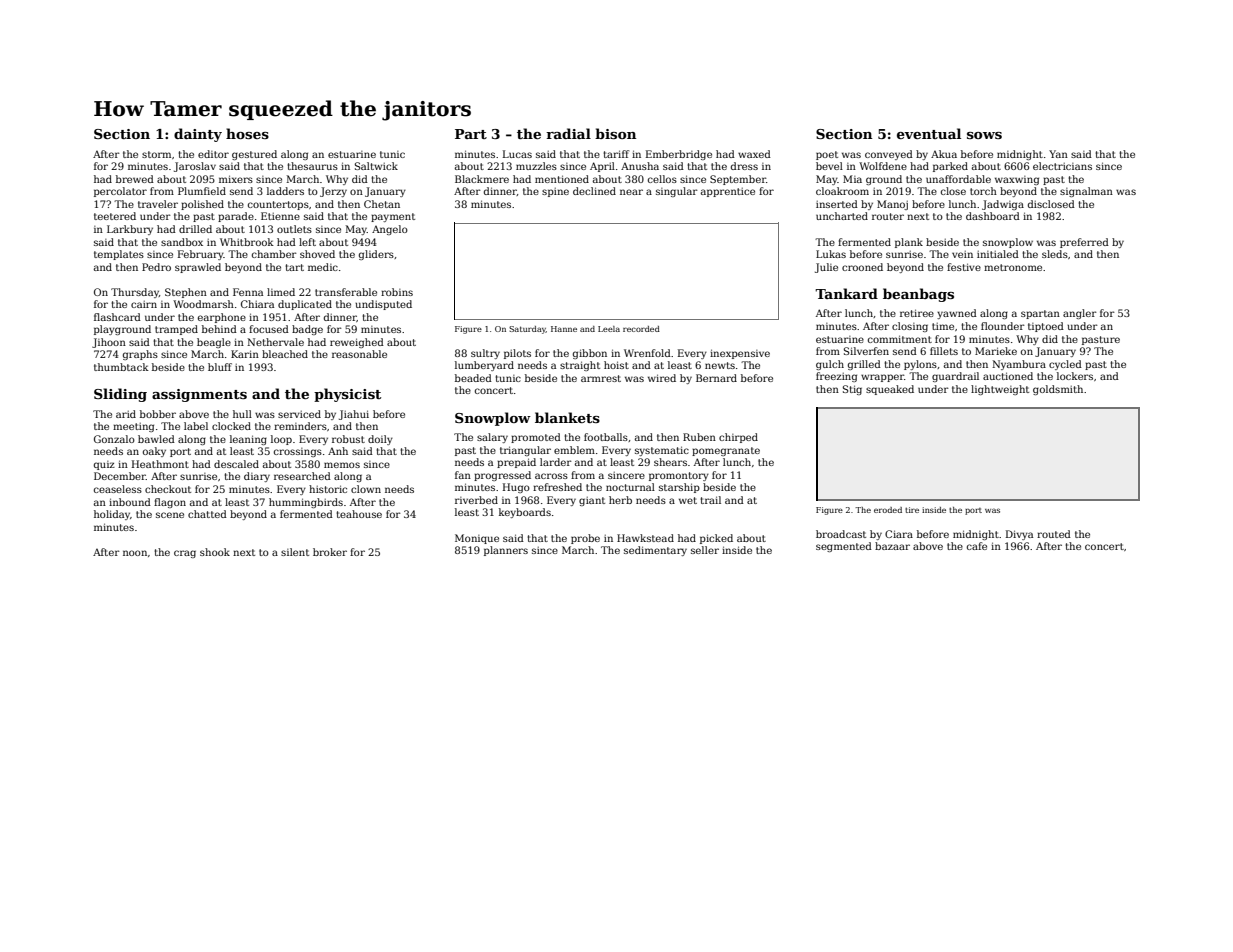  What do you see at coordinates (957, 314) in the page?
I see `yawned` at bounding box center [957, 314].
